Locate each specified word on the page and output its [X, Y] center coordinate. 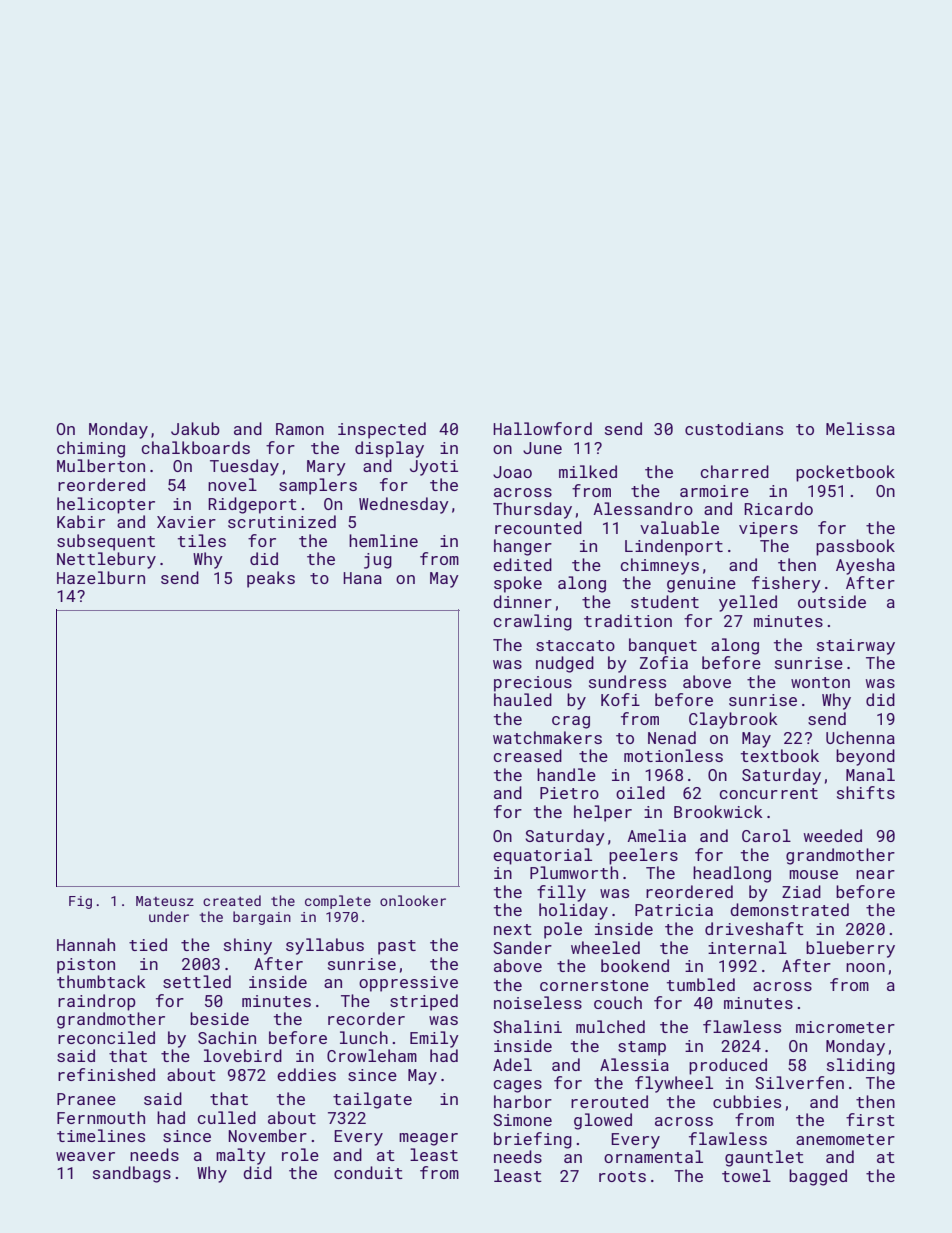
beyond [865, 757]
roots [622, 1176]
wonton [820, 682]
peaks [271, 579]
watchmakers [547, 737]
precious [533, 684]
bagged [818, 1177]
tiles [202, 540]
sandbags [132, 1174]
